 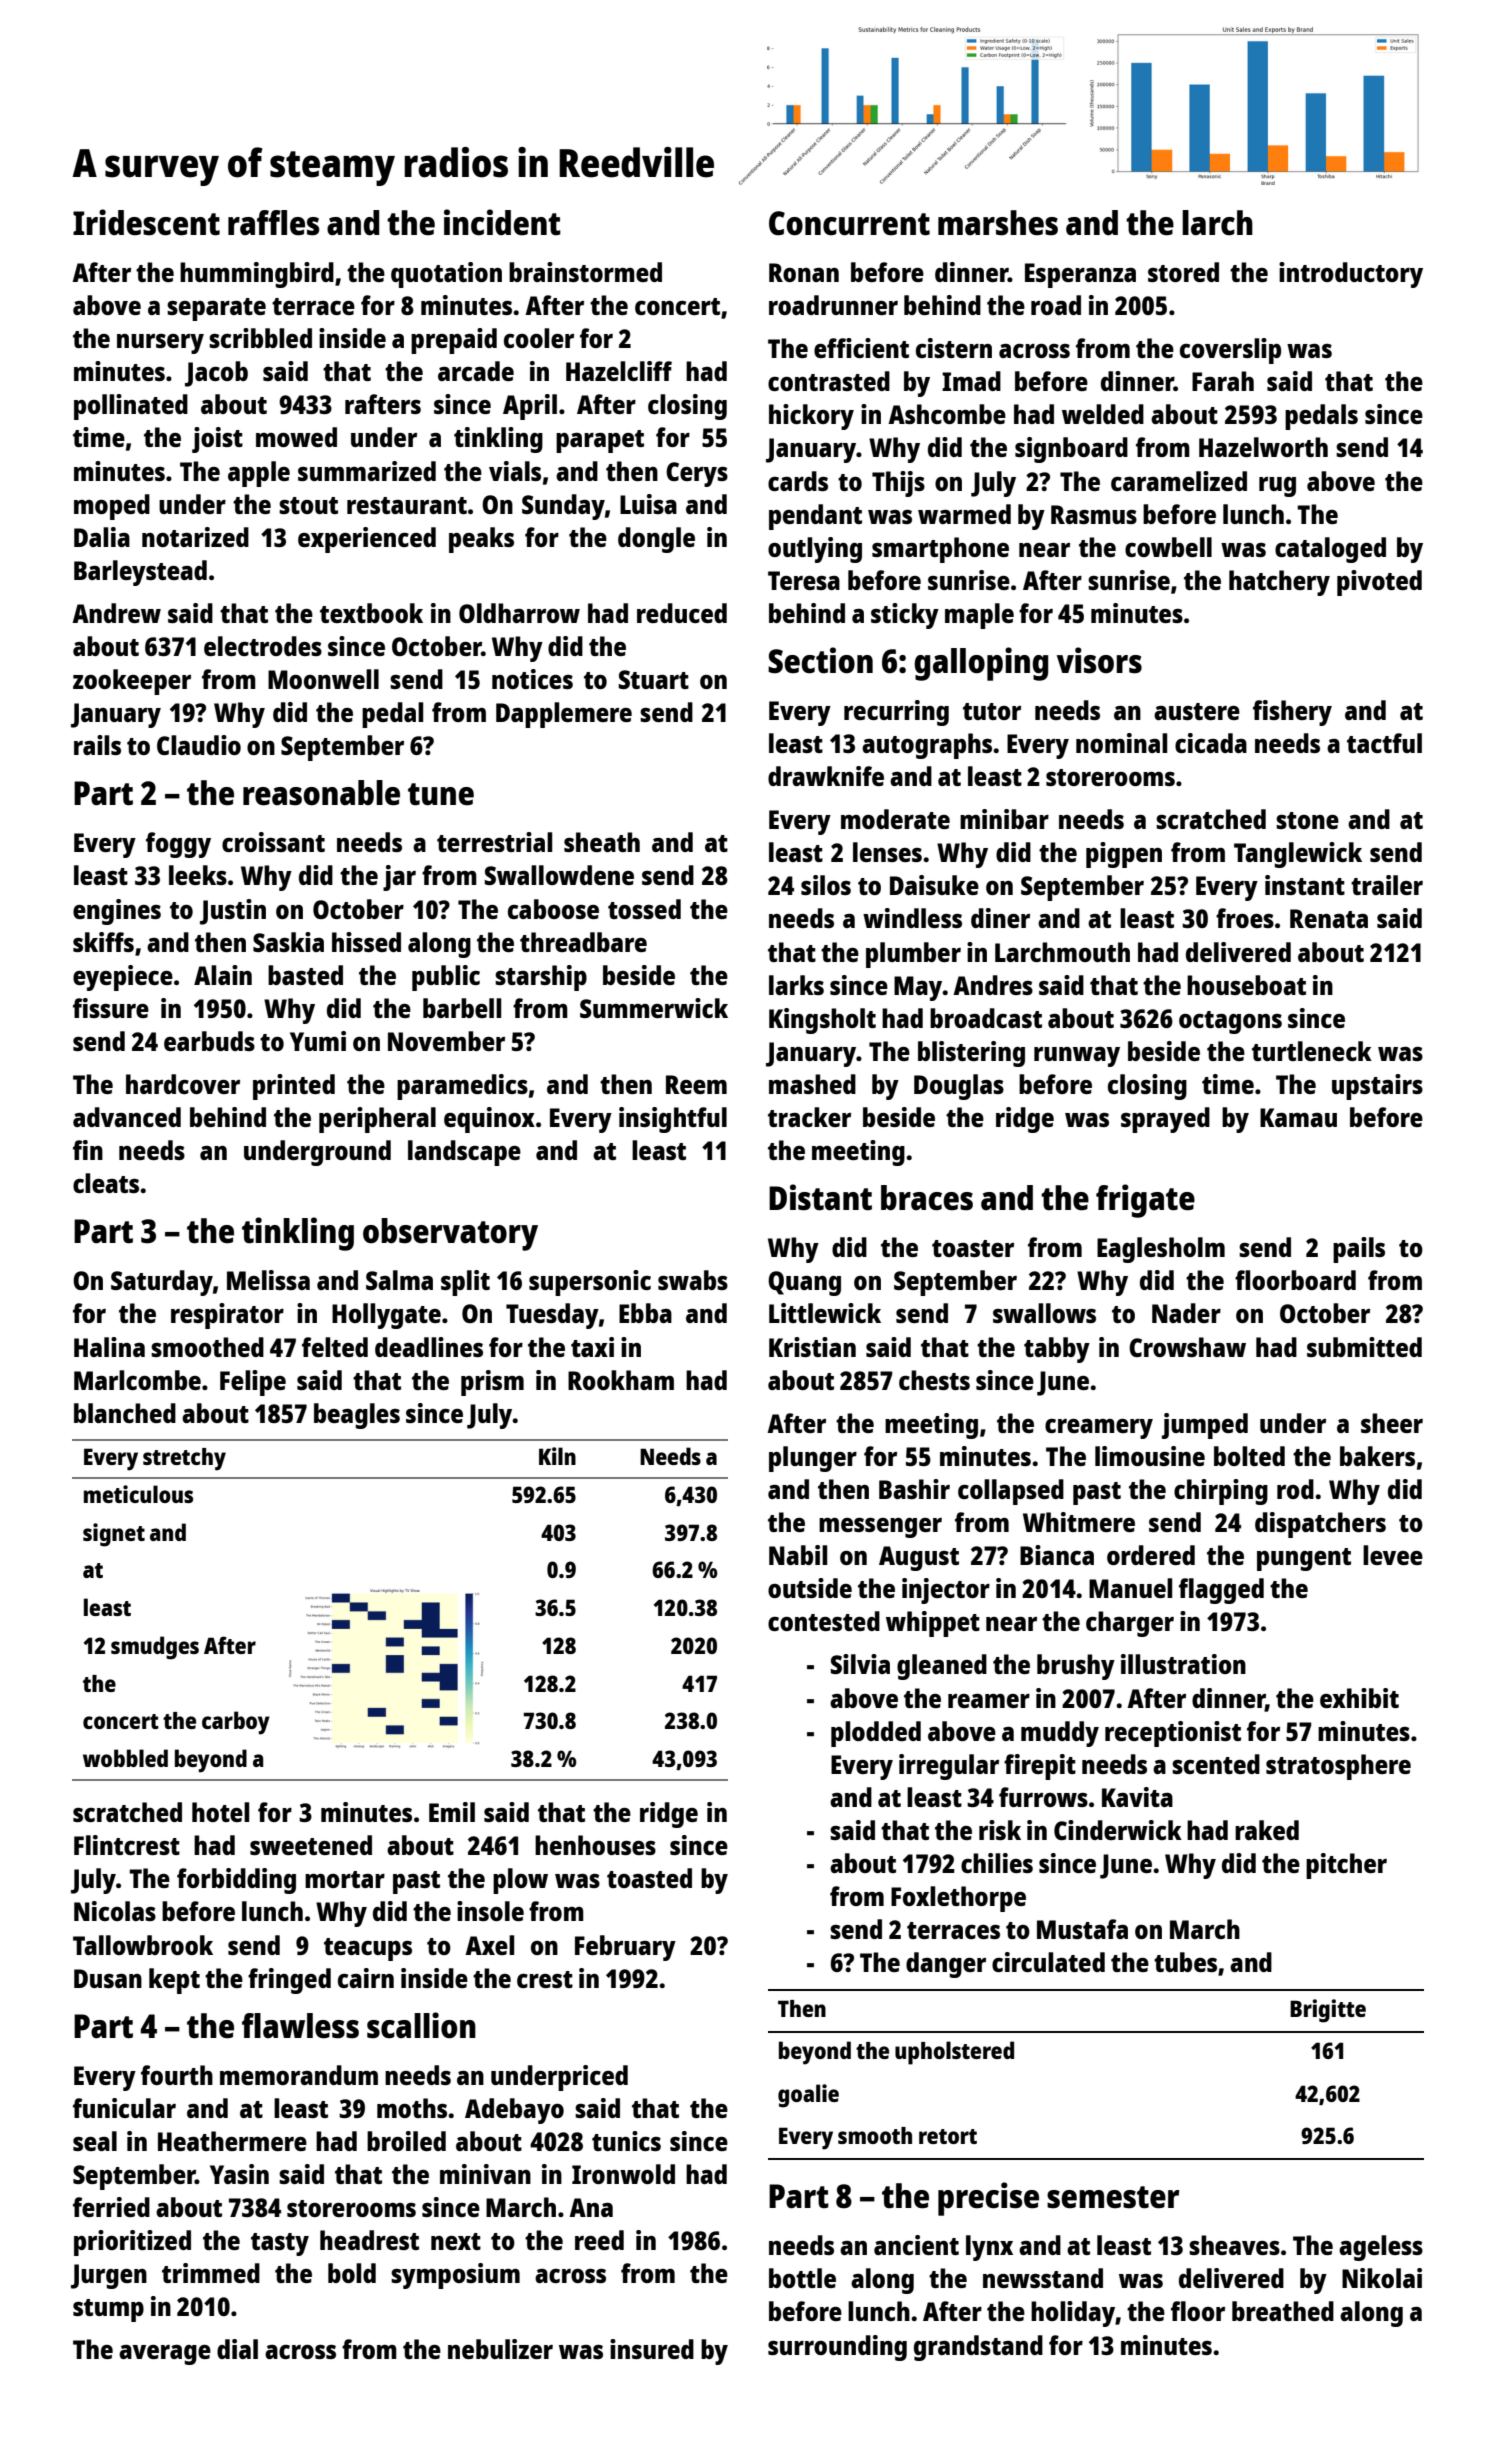 What do you see at coordinates (223, 975) in the document?
I see `Alain` at bounding box center [223, 975].
